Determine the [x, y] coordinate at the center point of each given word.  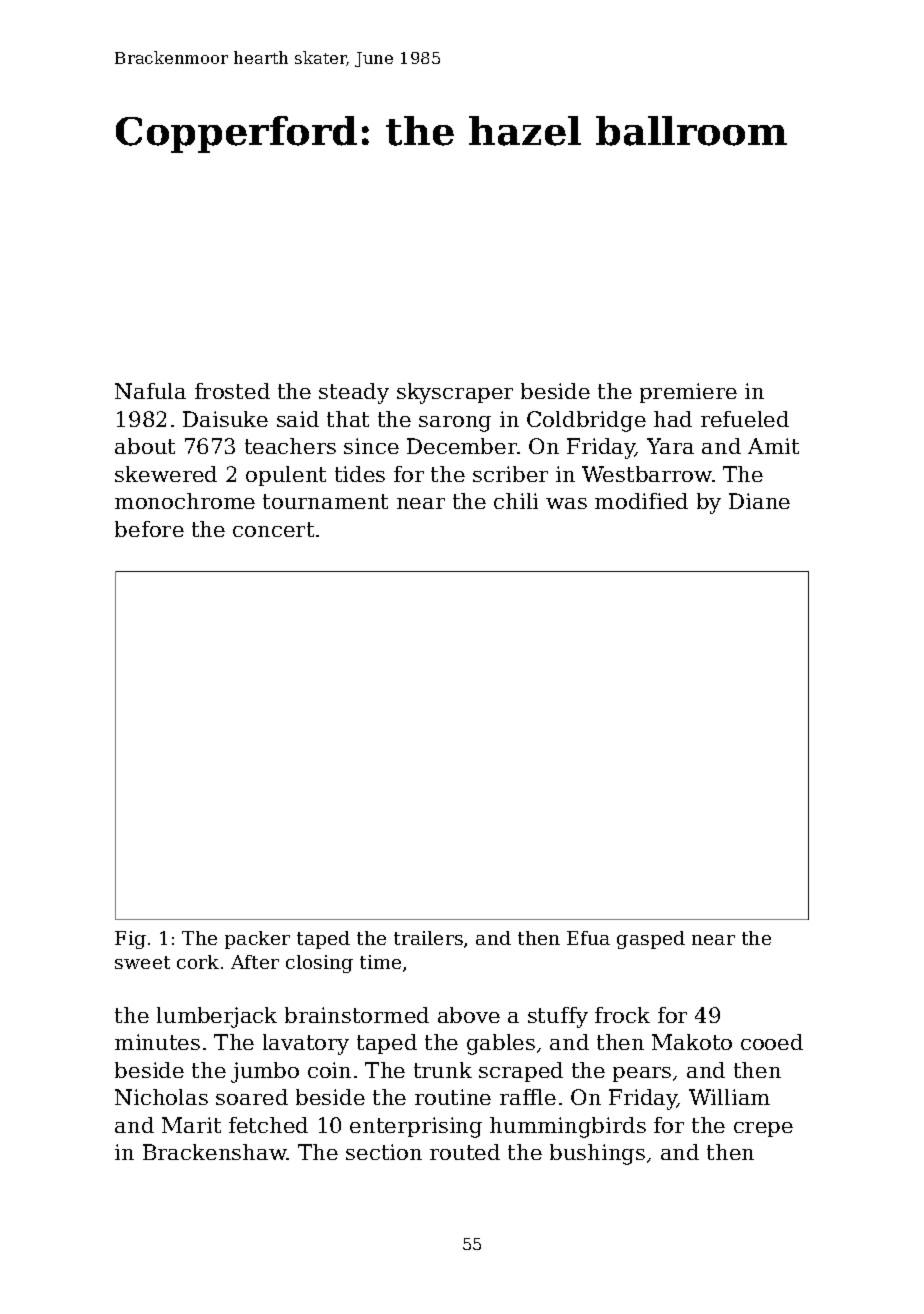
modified [641, 501]
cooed [772, 1042]
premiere [688, 393]
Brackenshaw [215, 1152]
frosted [232, 391]
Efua [588, 938]
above [469, 1015]
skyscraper [455, 393]
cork [198, 962]
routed [465, 1152]
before [149, 529]
